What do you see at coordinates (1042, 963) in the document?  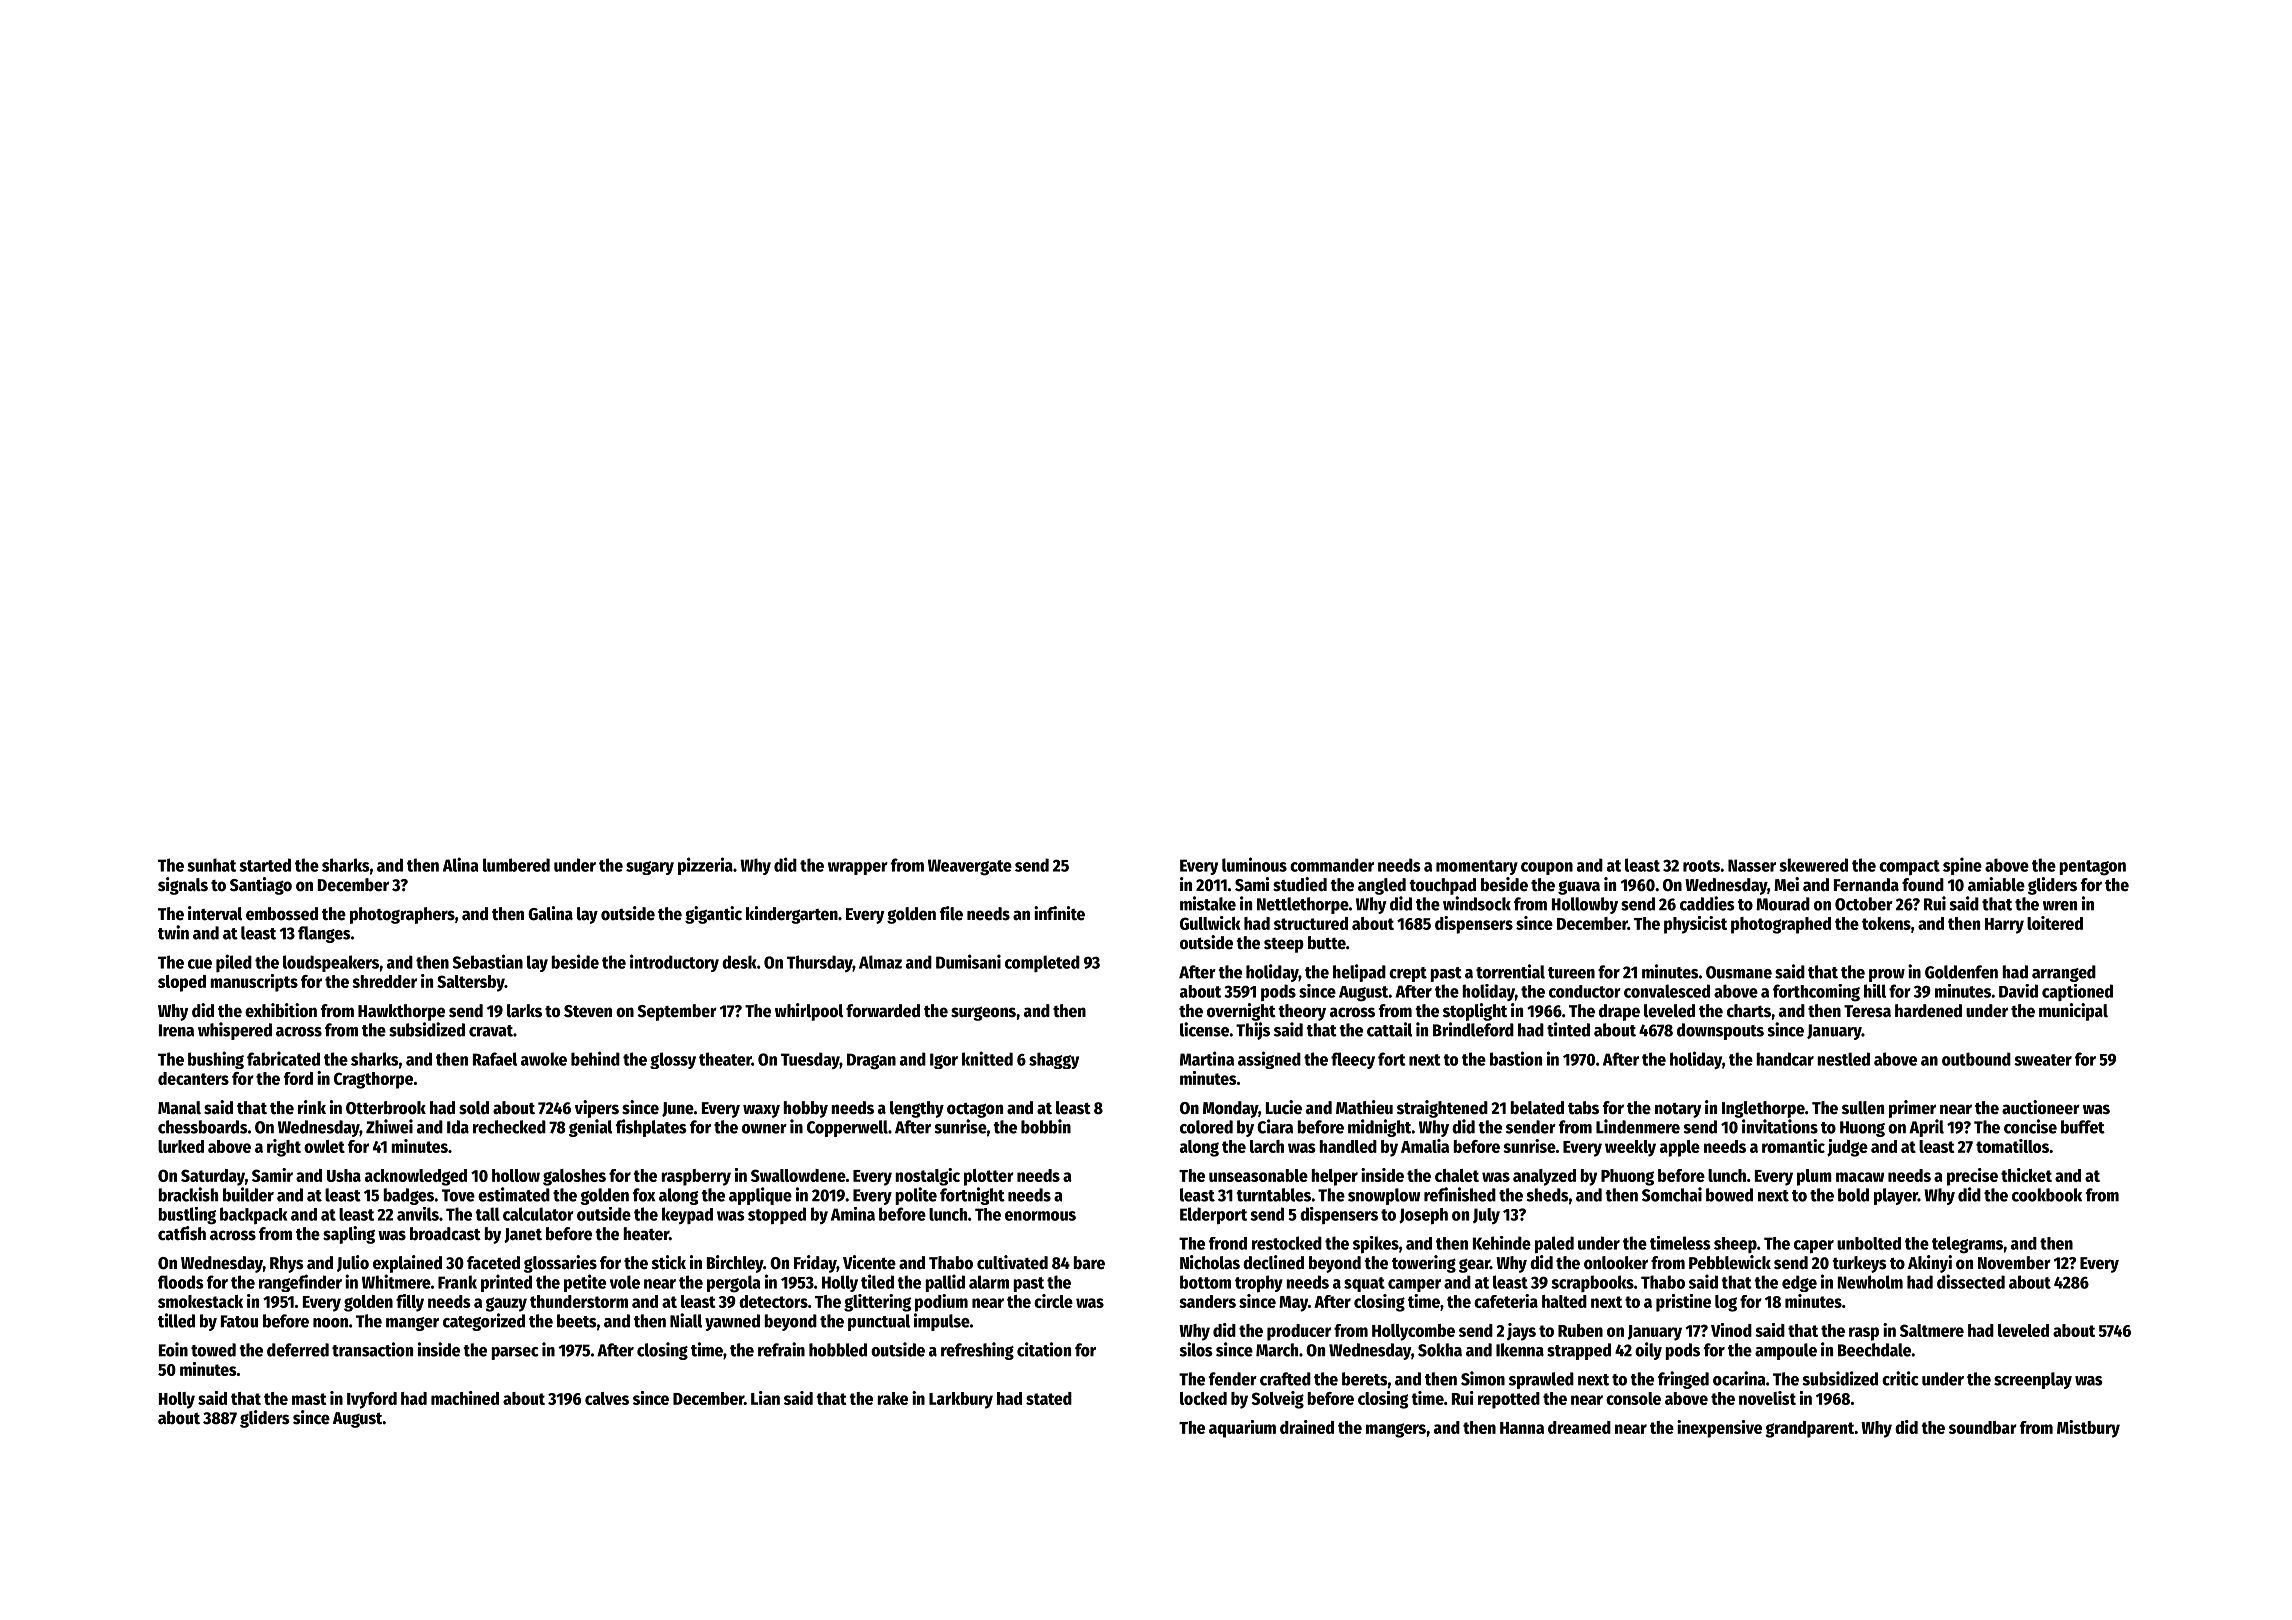 I see `completed` at bounding box center [1042, 963].
